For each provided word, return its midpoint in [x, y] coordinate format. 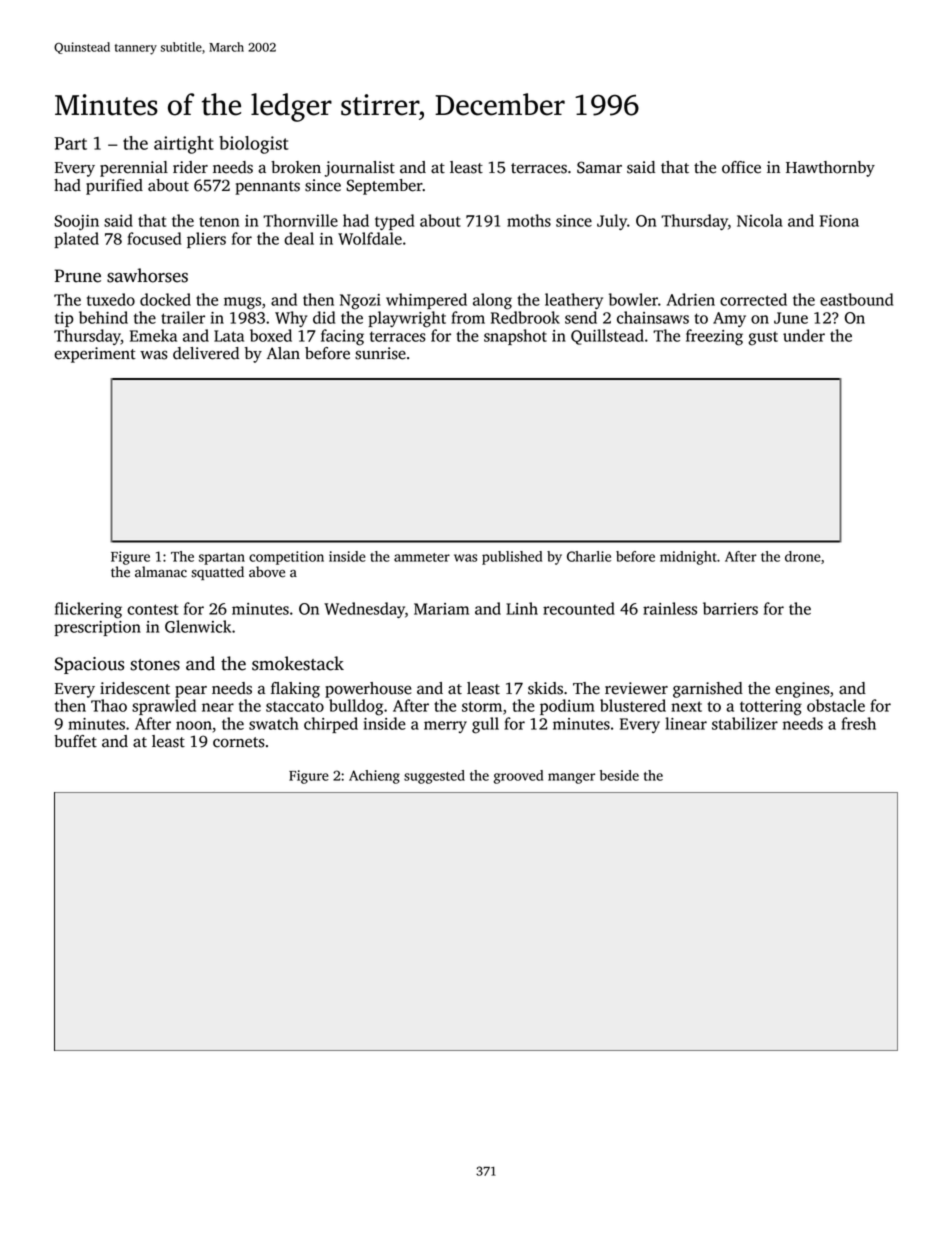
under [804, 335]
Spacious [89, 665]
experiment [95, 355]
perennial [134, 169]
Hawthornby [830, 169]
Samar [599, 167]
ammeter [422, 557]
